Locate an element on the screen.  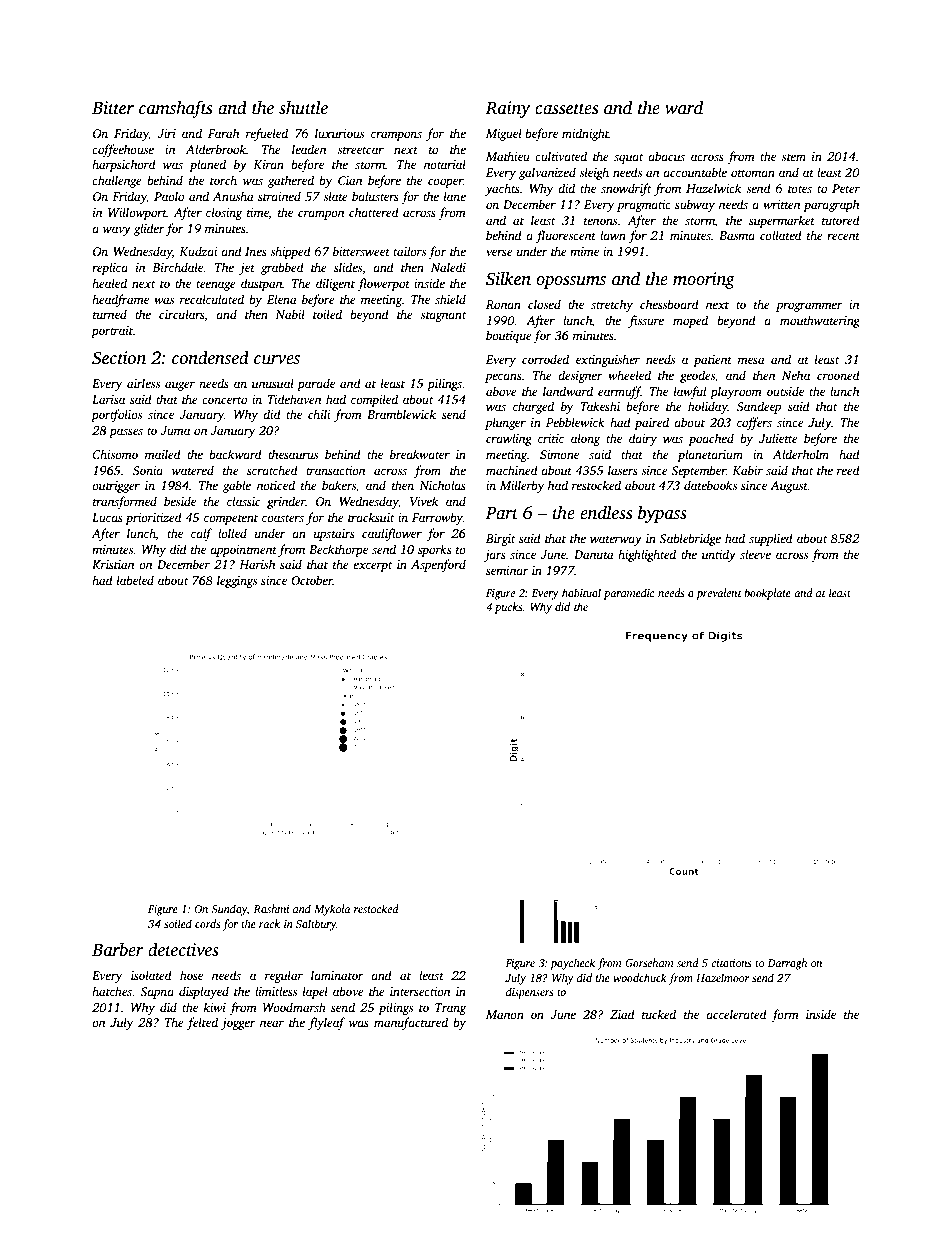
condensed is located at coordinates (210, 357).
